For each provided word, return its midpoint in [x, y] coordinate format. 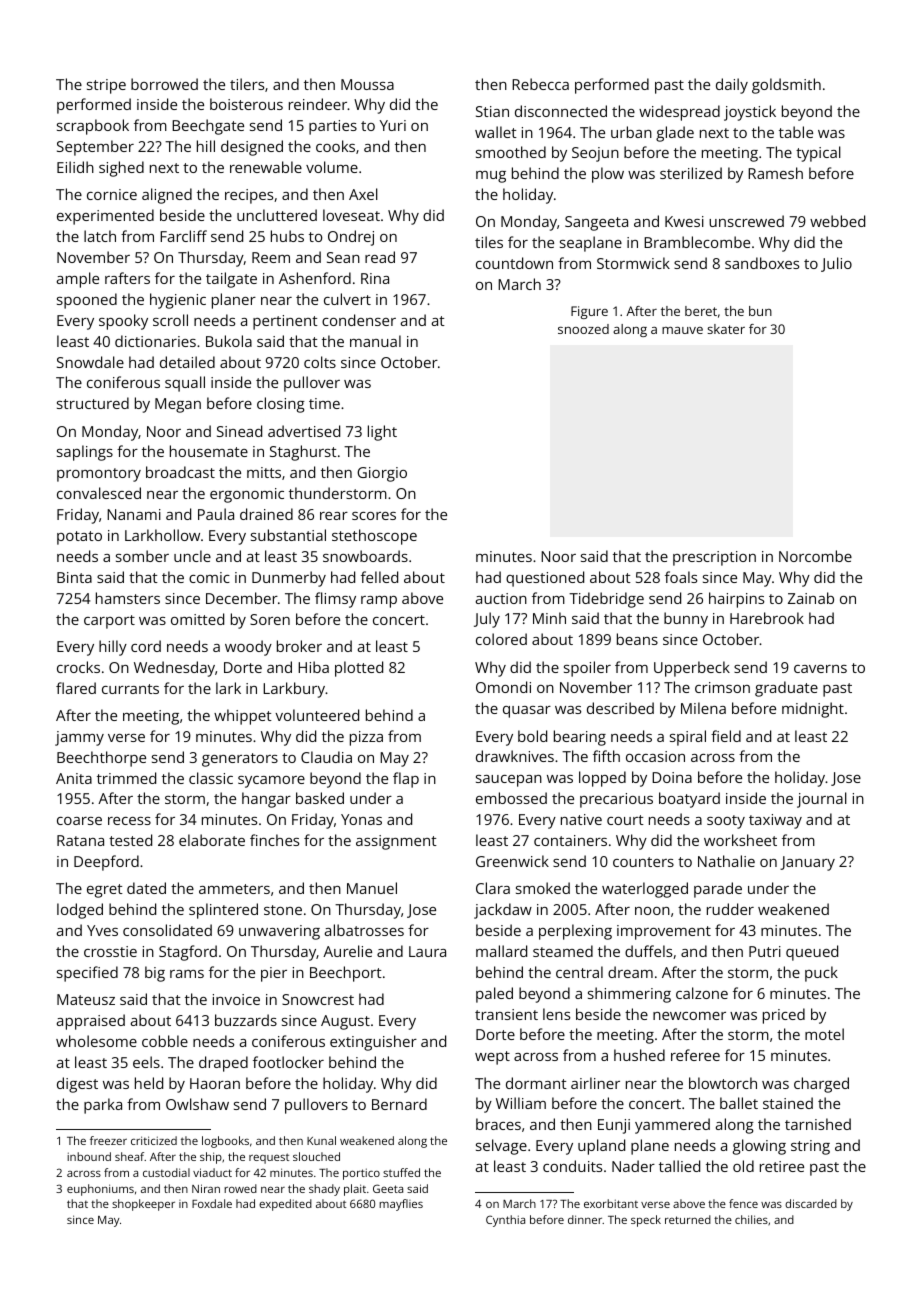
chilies [751, 1219]
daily [732, 86]
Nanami [134, 514]
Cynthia [505, 1221]
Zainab [811, 598]
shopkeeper [143, 1205]
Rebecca [540, 84]
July [487, 620]
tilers [247, 84]
